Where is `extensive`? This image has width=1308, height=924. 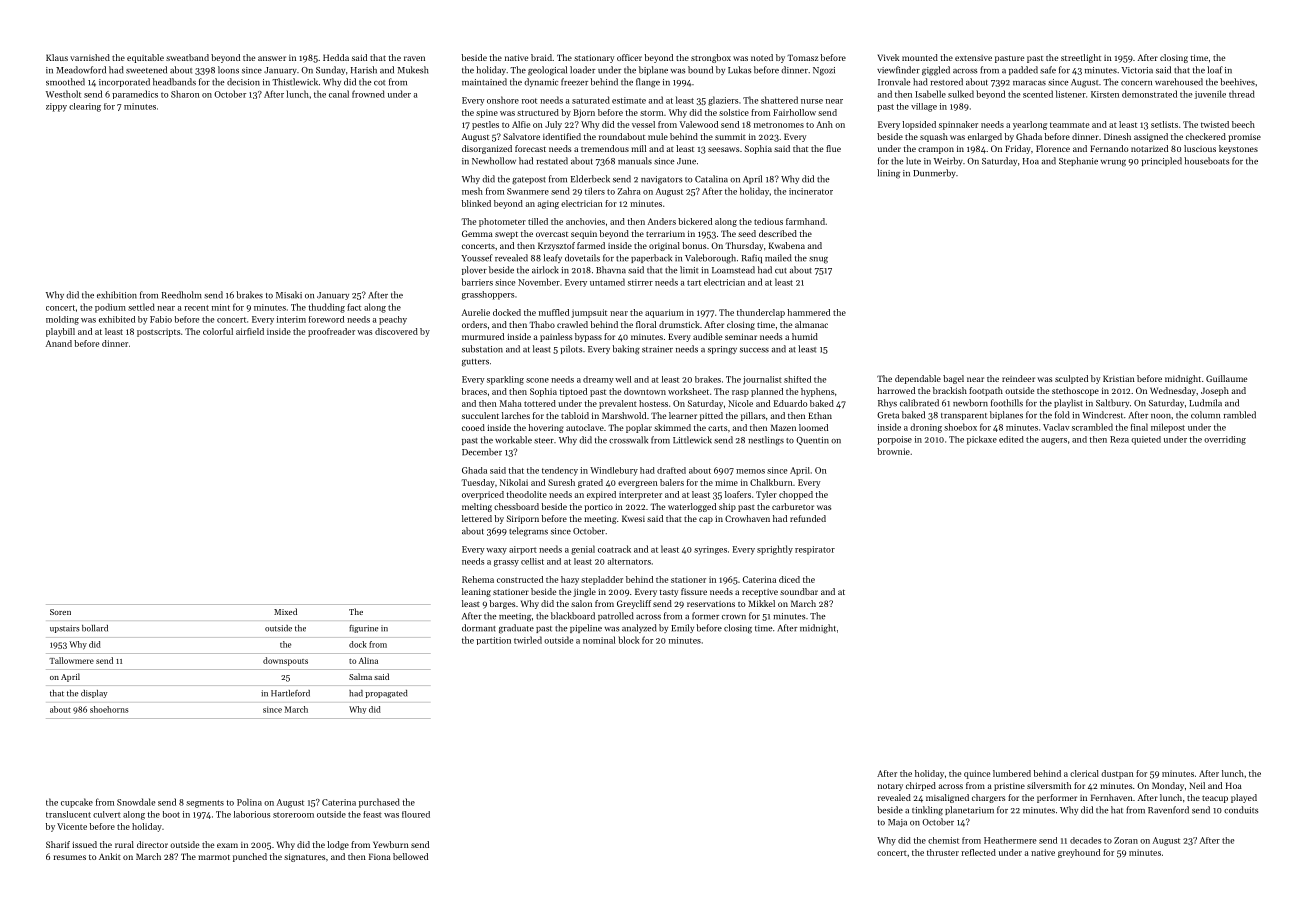 extensive is located at coordinates (973, 58).
